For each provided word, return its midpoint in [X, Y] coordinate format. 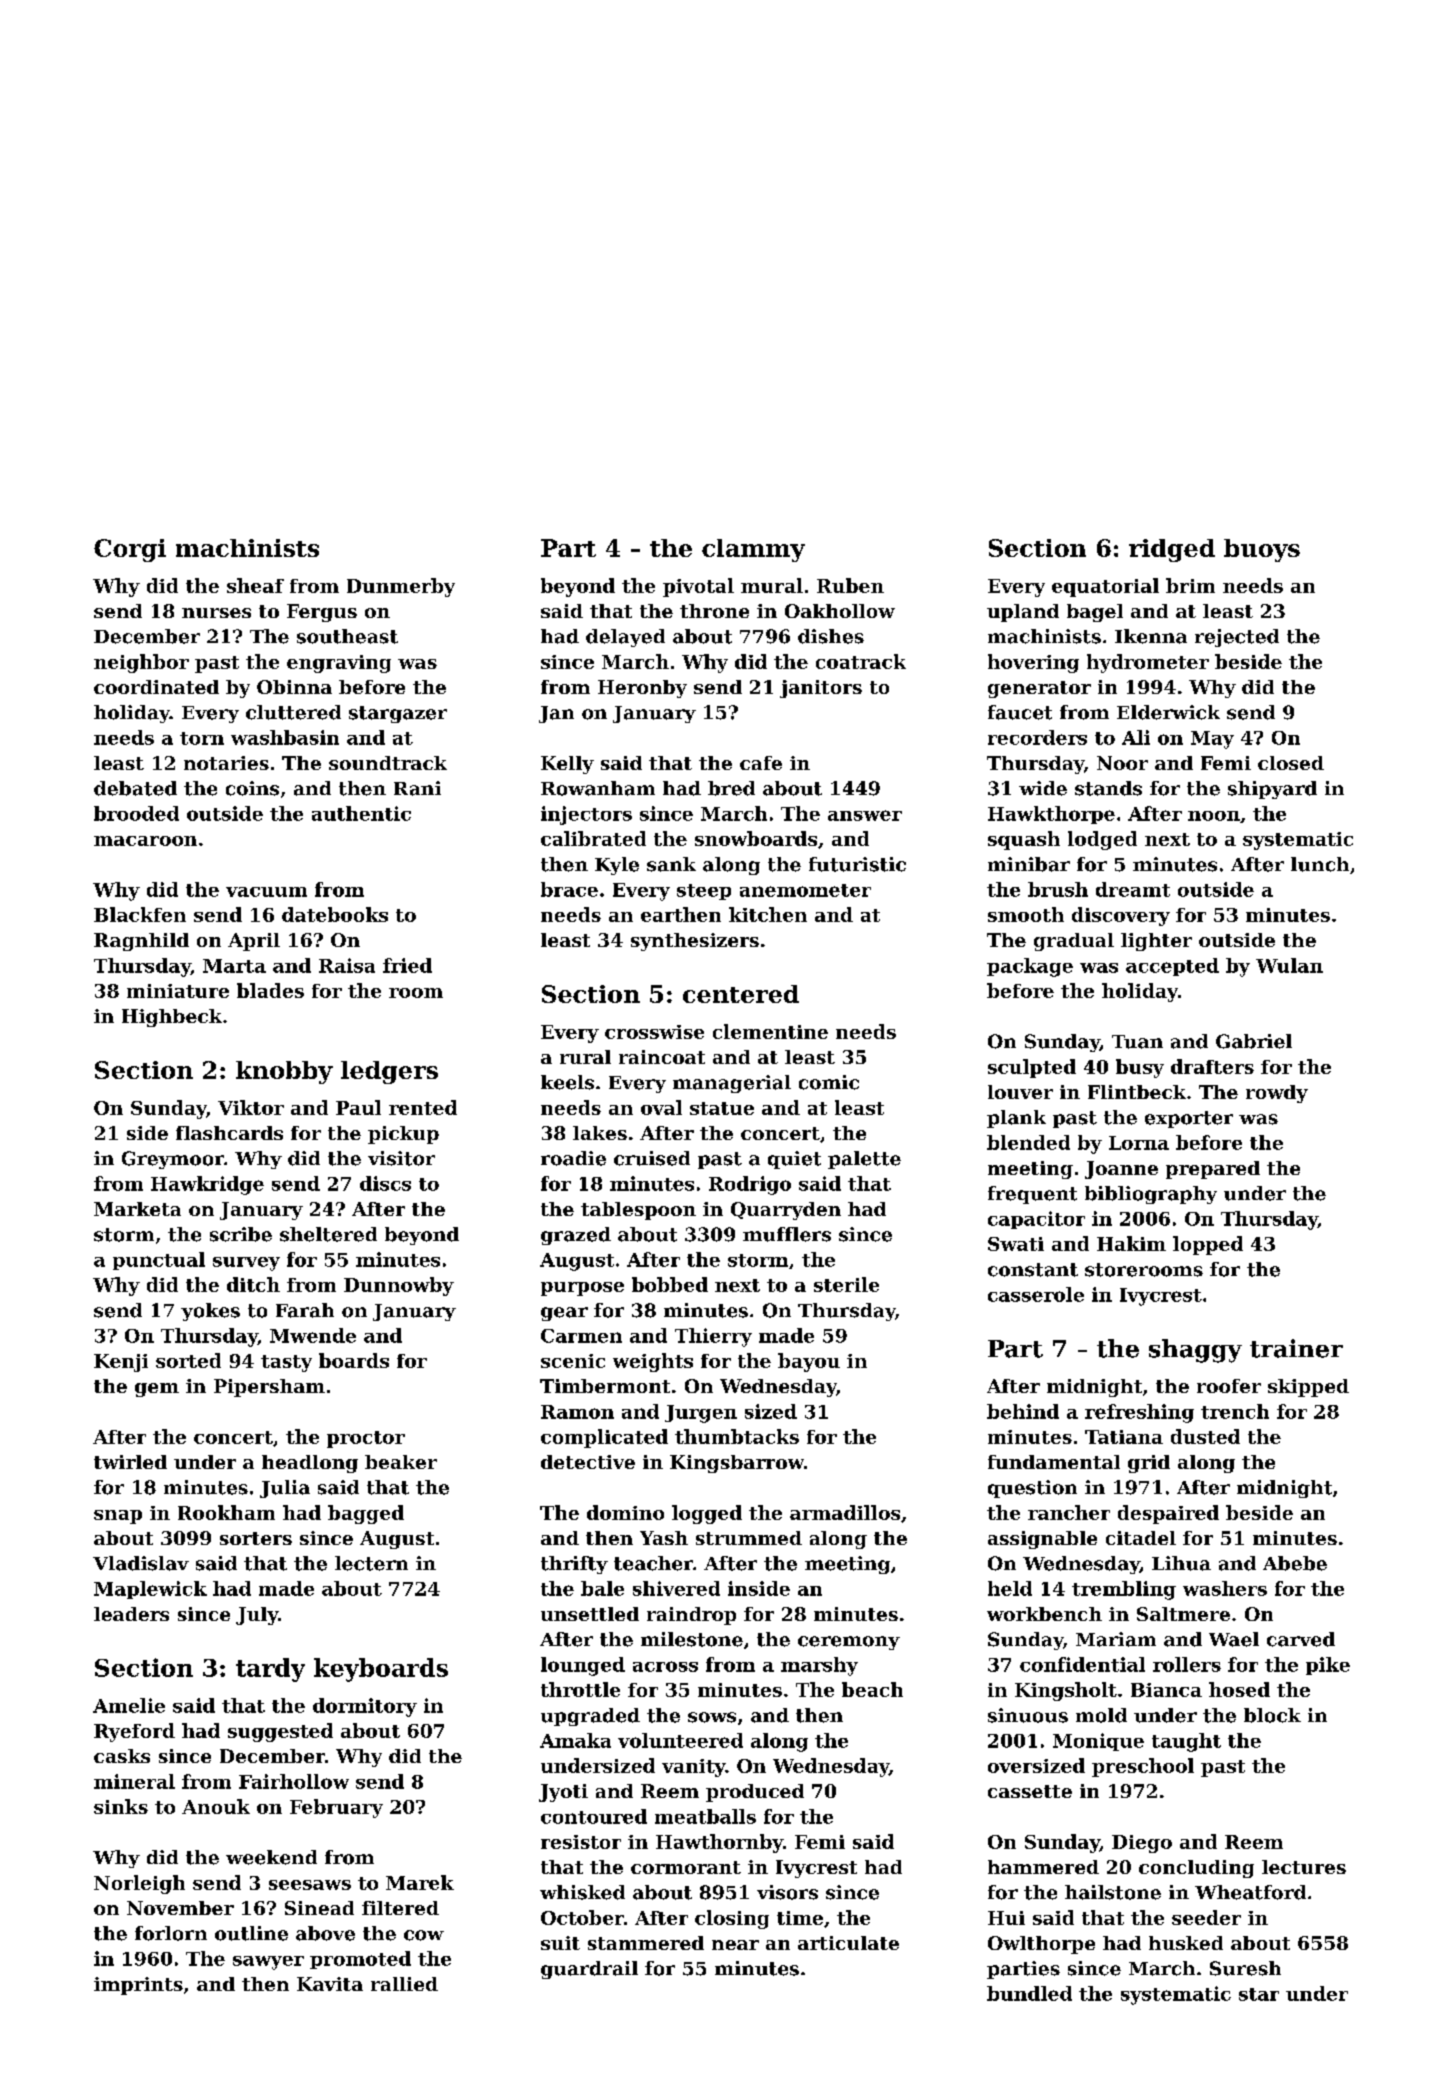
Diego [1142, 1844]
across [665, 1666]
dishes [831, 636]
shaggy [1195, 1351]
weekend [271, 1857]
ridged [1172, 550]
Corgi [130, 550]
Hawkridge [207, 1185]
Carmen [581, 1336]
